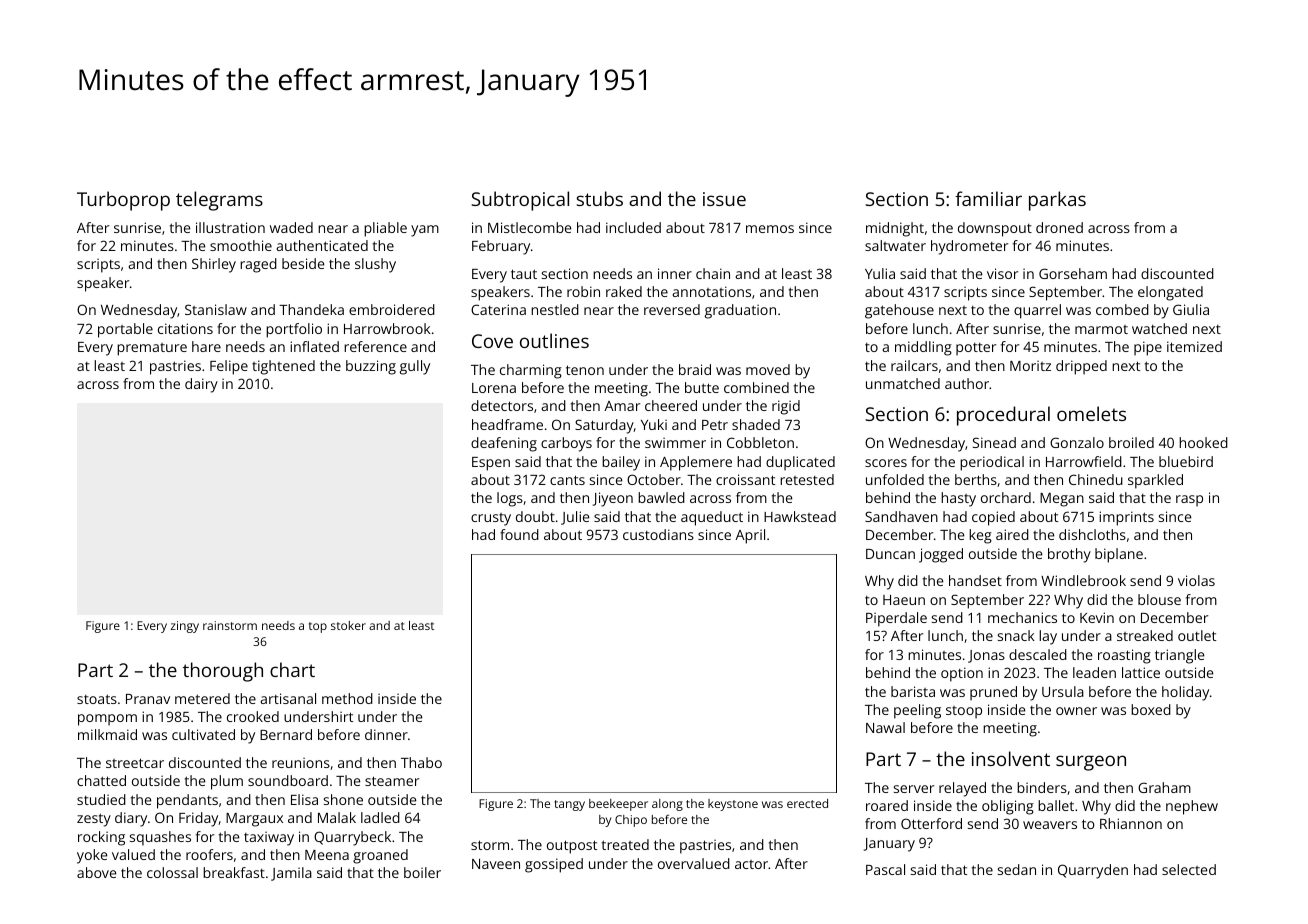  What do you see at coordinates (554, 865) in the document?
I see `gossiped` at bounding box center [554, 865].
